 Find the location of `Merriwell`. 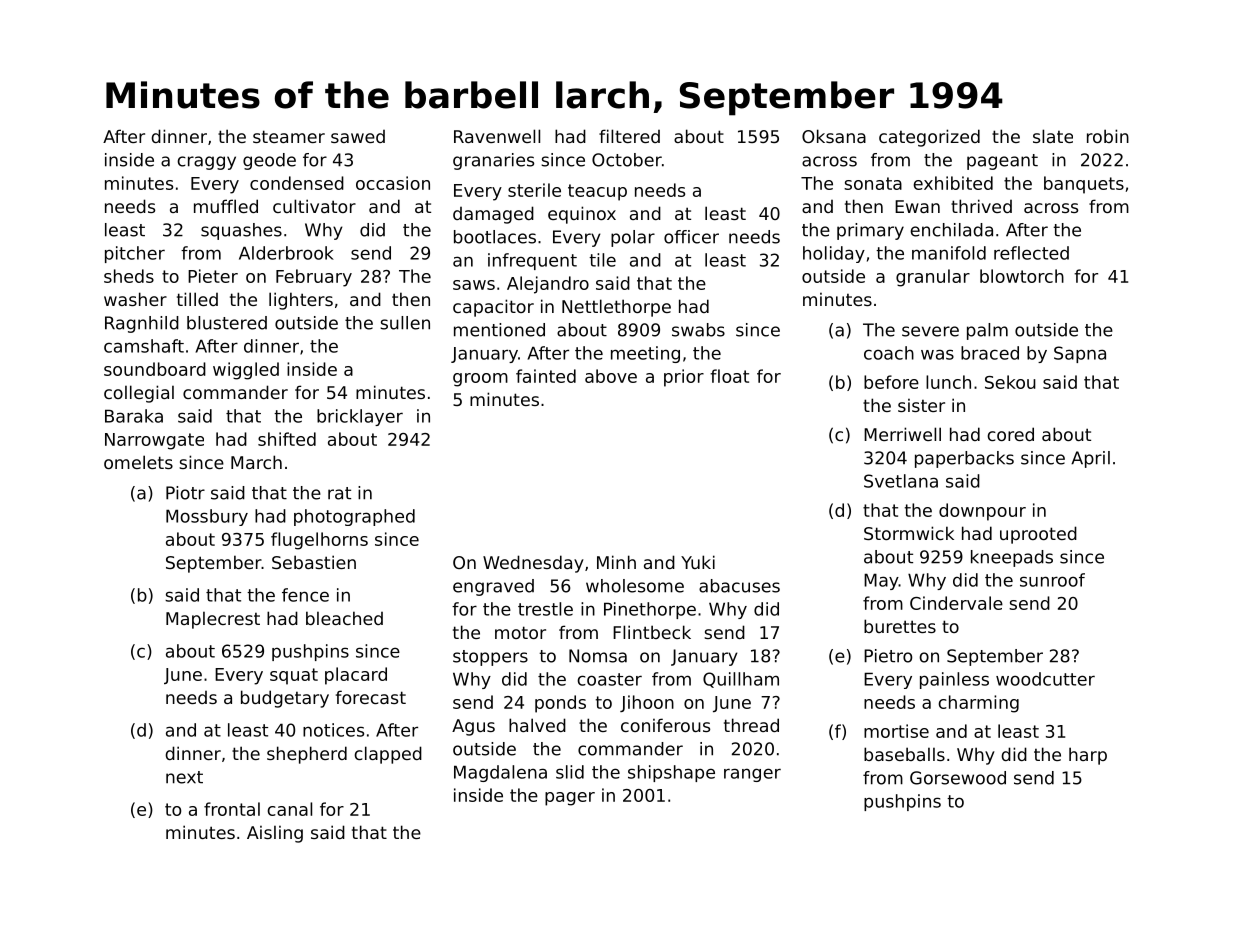

Merriwell is located at coordinates (902, 434).
